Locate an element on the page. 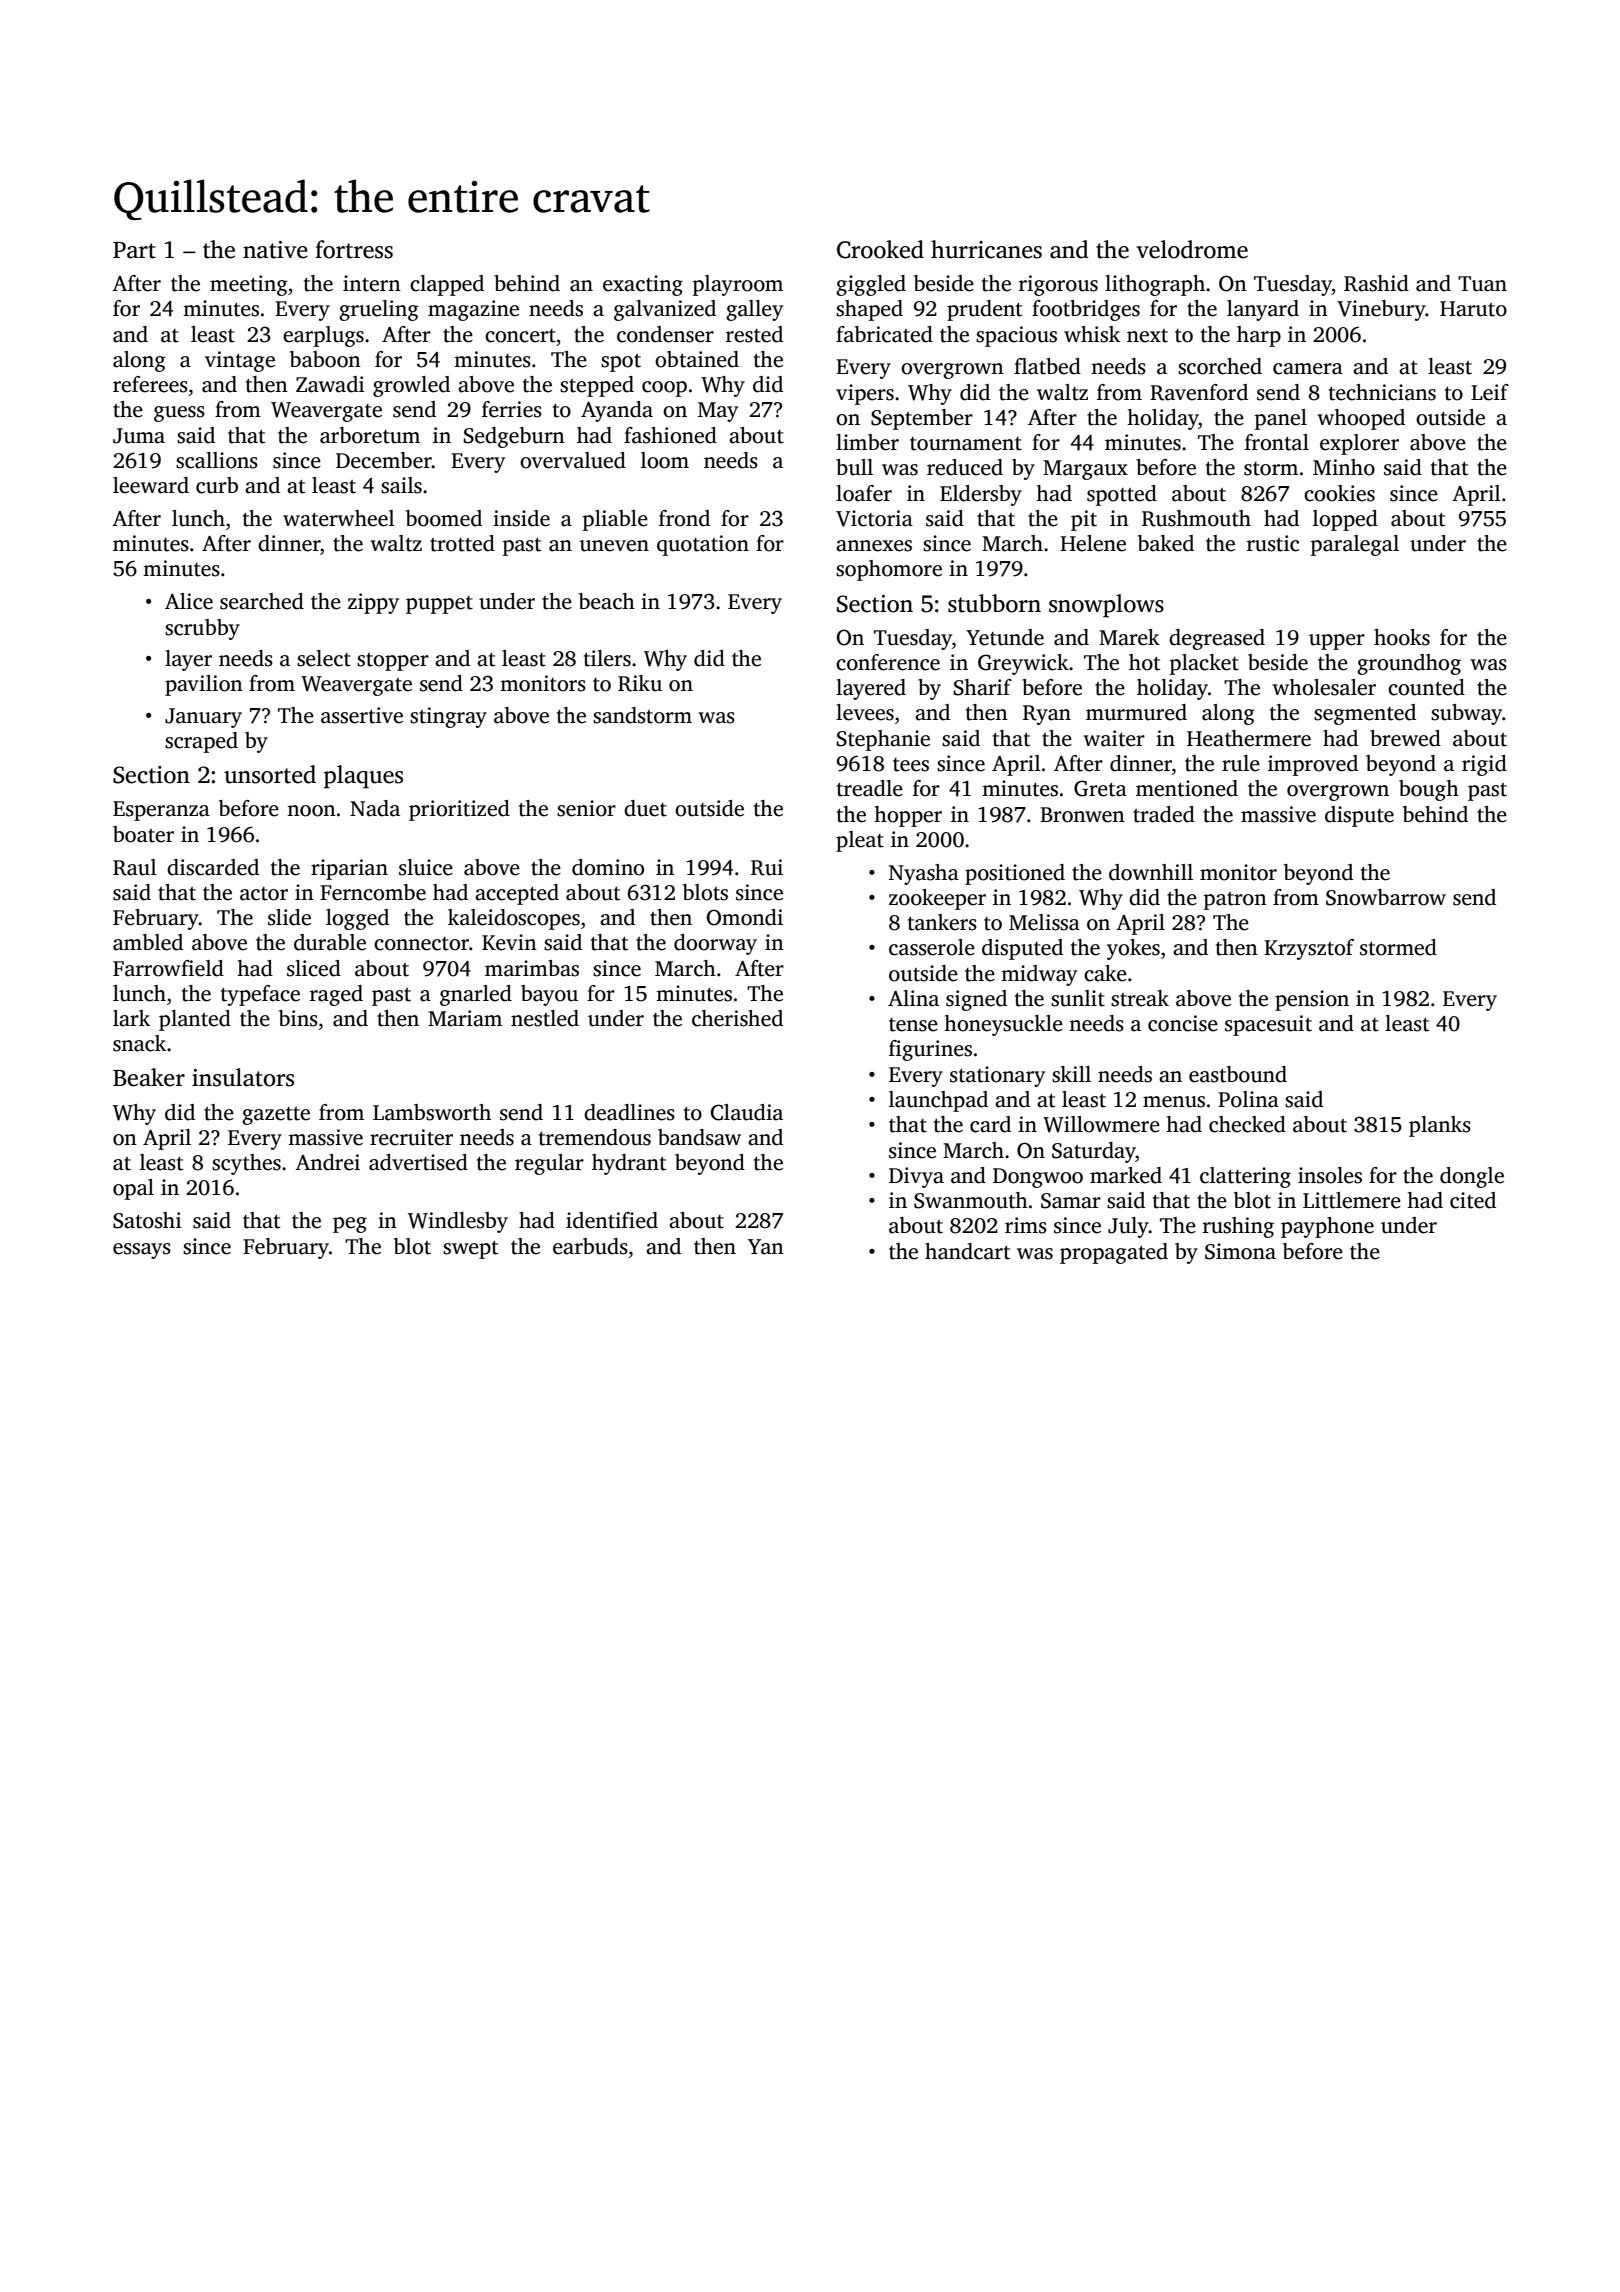  Part is located at coordinates (134, 250).
